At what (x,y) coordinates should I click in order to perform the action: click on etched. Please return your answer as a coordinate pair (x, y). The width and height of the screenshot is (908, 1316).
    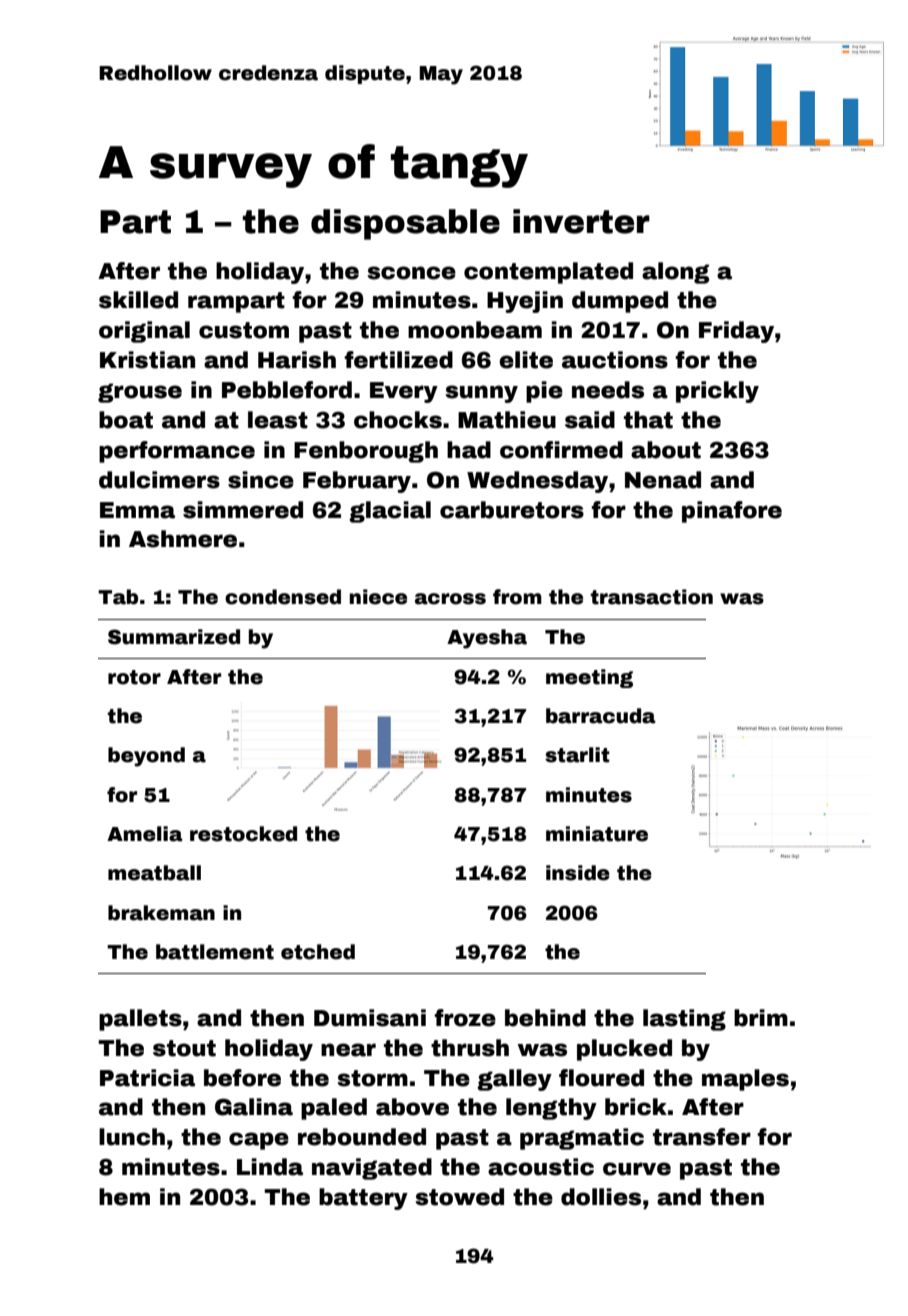
    Looking at the image, I should click on (318, 952).
